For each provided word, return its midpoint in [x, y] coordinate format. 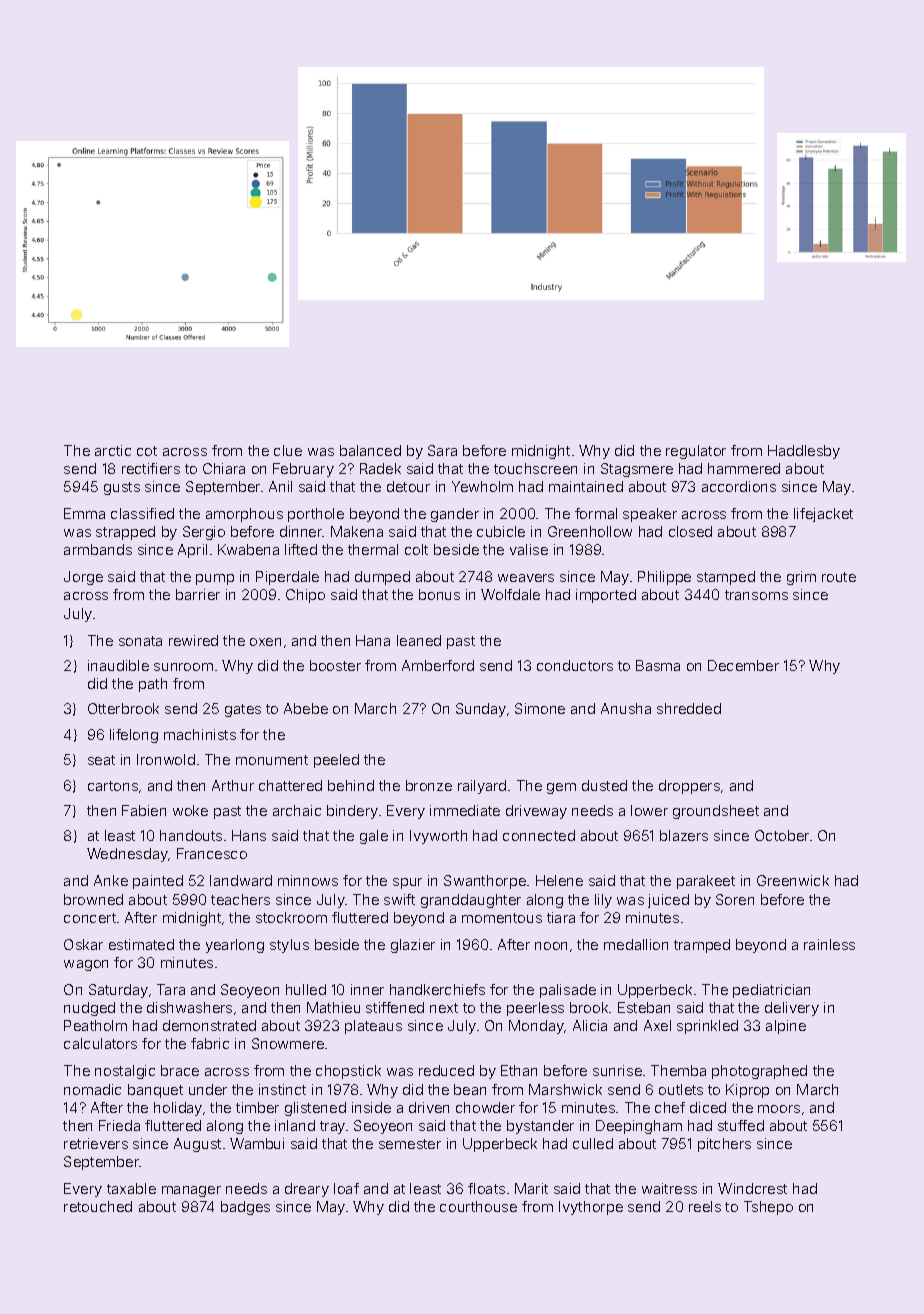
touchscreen [535, 468]
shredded [689, 708]
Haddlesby [804, 452]
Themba [678, 1070]
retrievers [96, 1143]
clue [288, 450]
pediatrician [771, 991]
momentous [502, 918]
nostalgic [125, 1072]
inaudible [118, 665]
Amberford [438, 665]
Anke [111, 880]
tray [332, 1127]
